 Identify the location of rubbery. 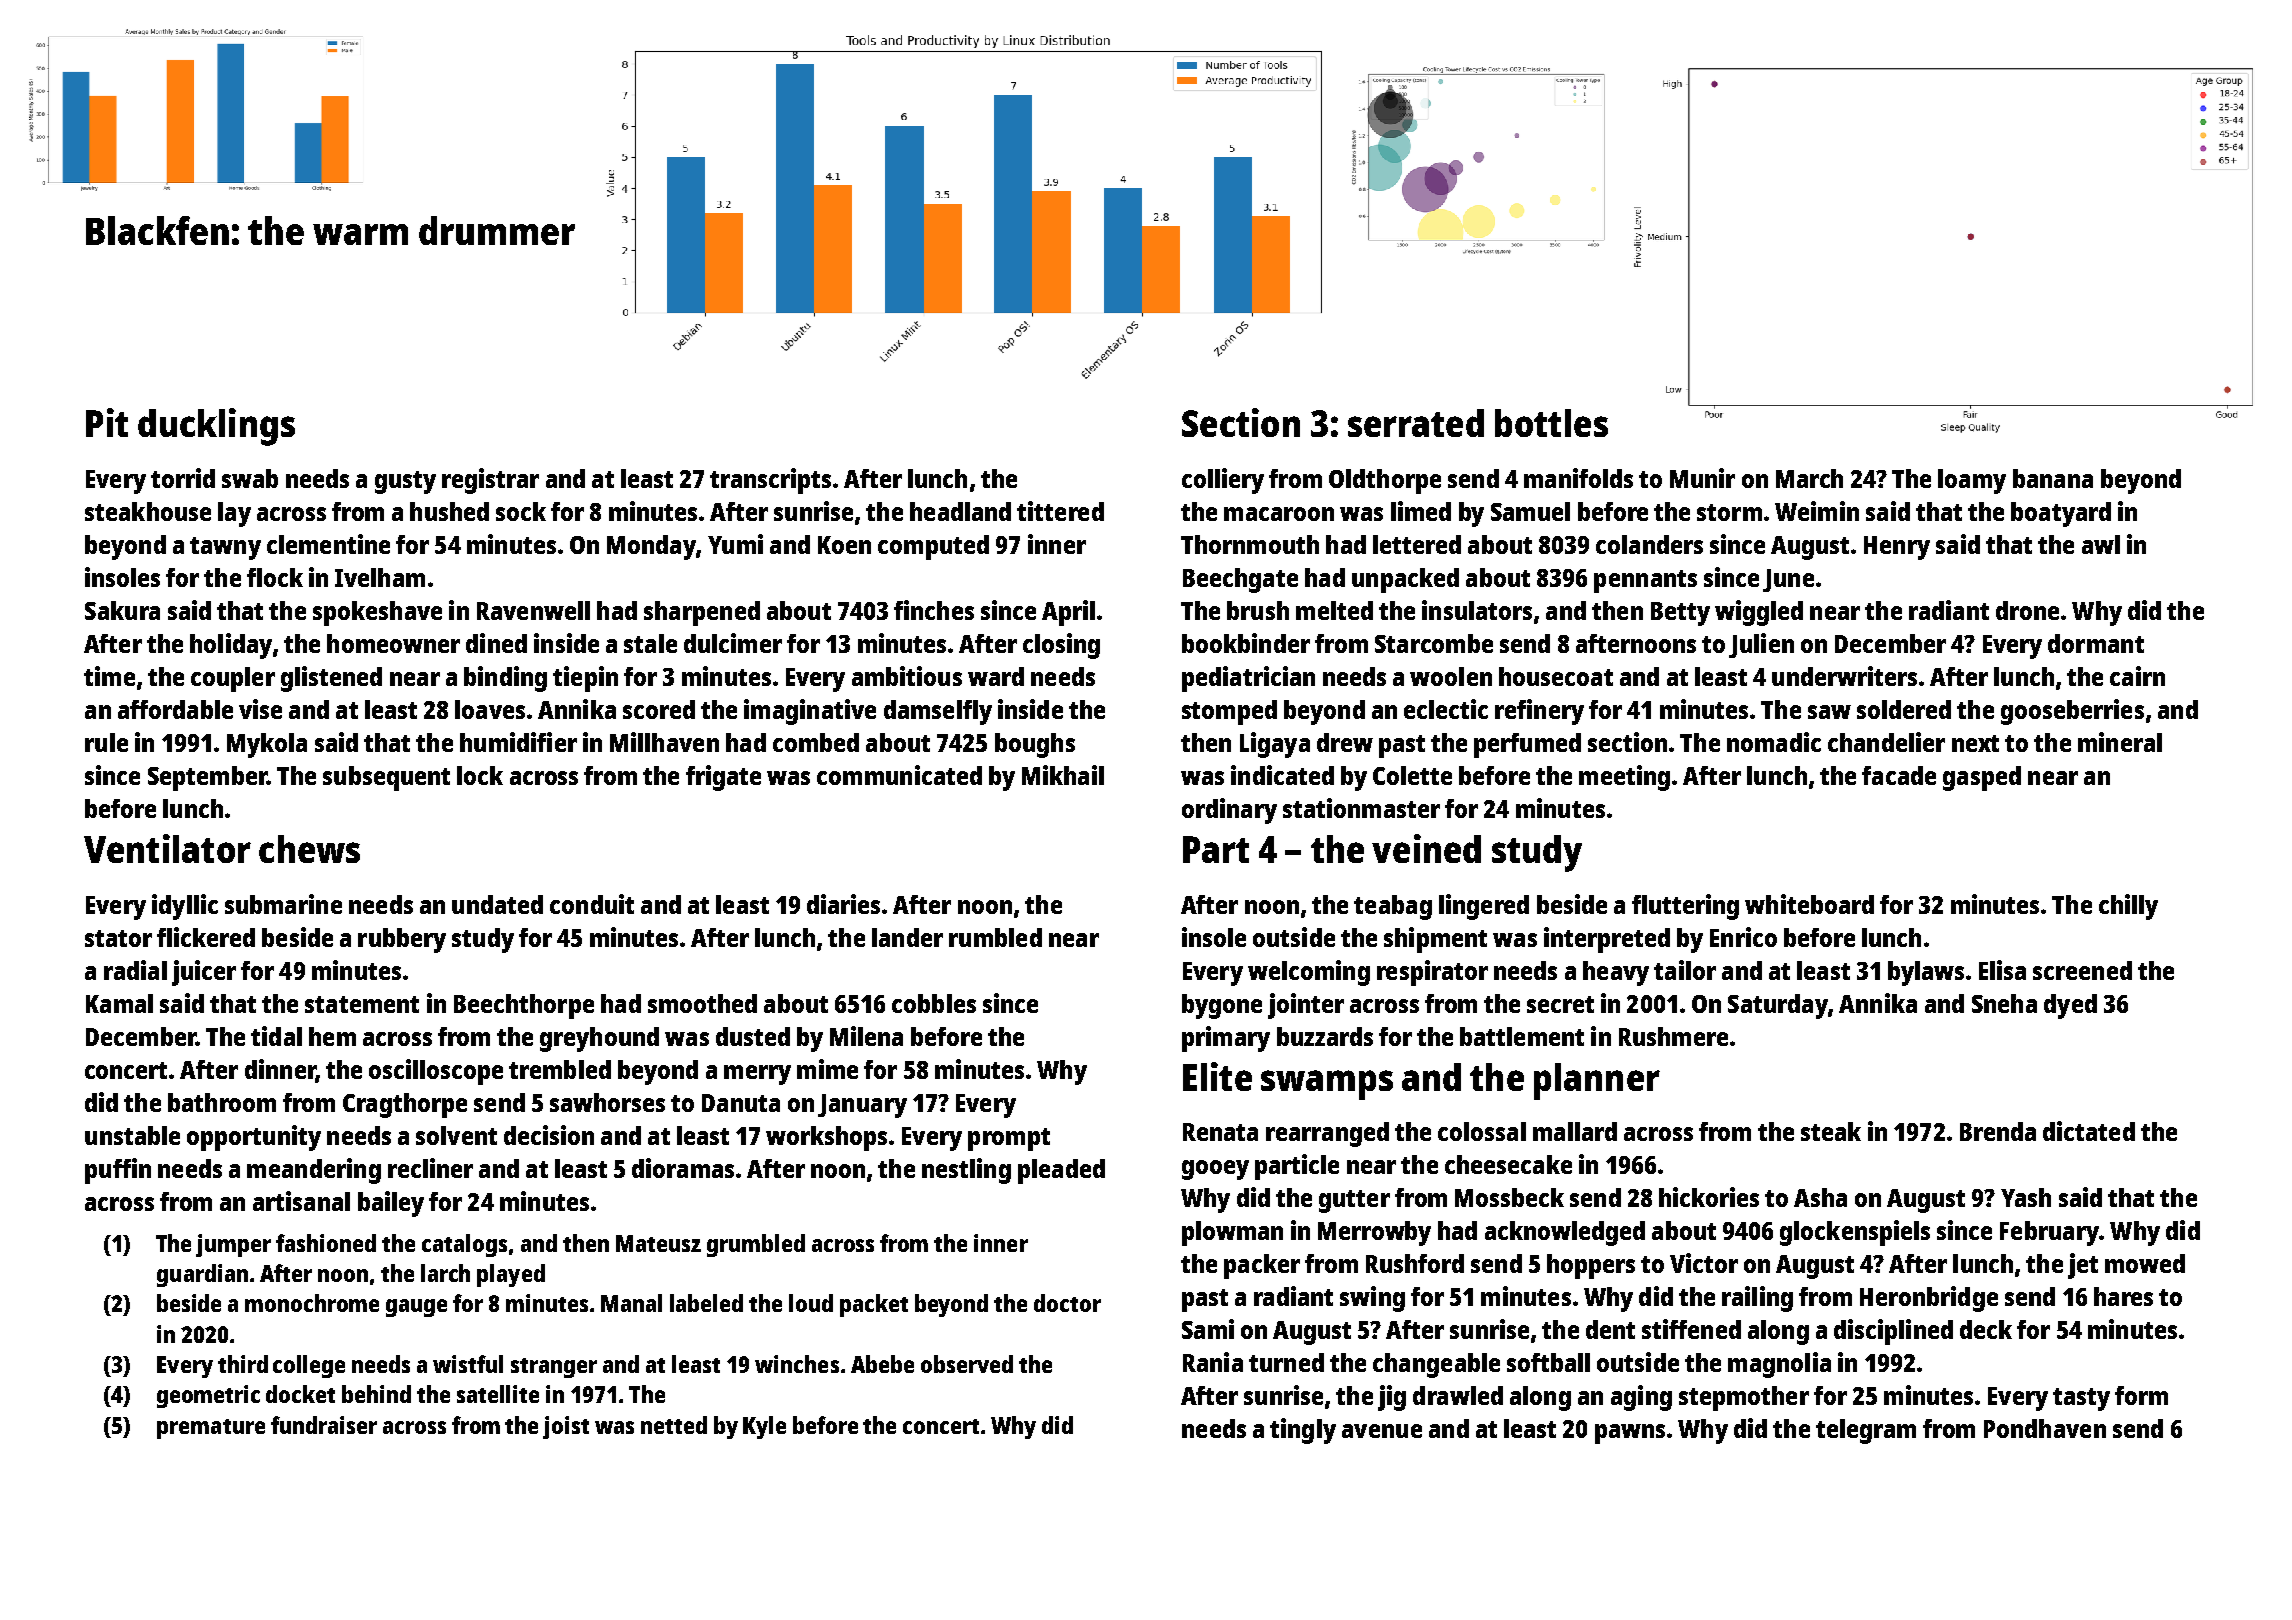
(402, 940).
